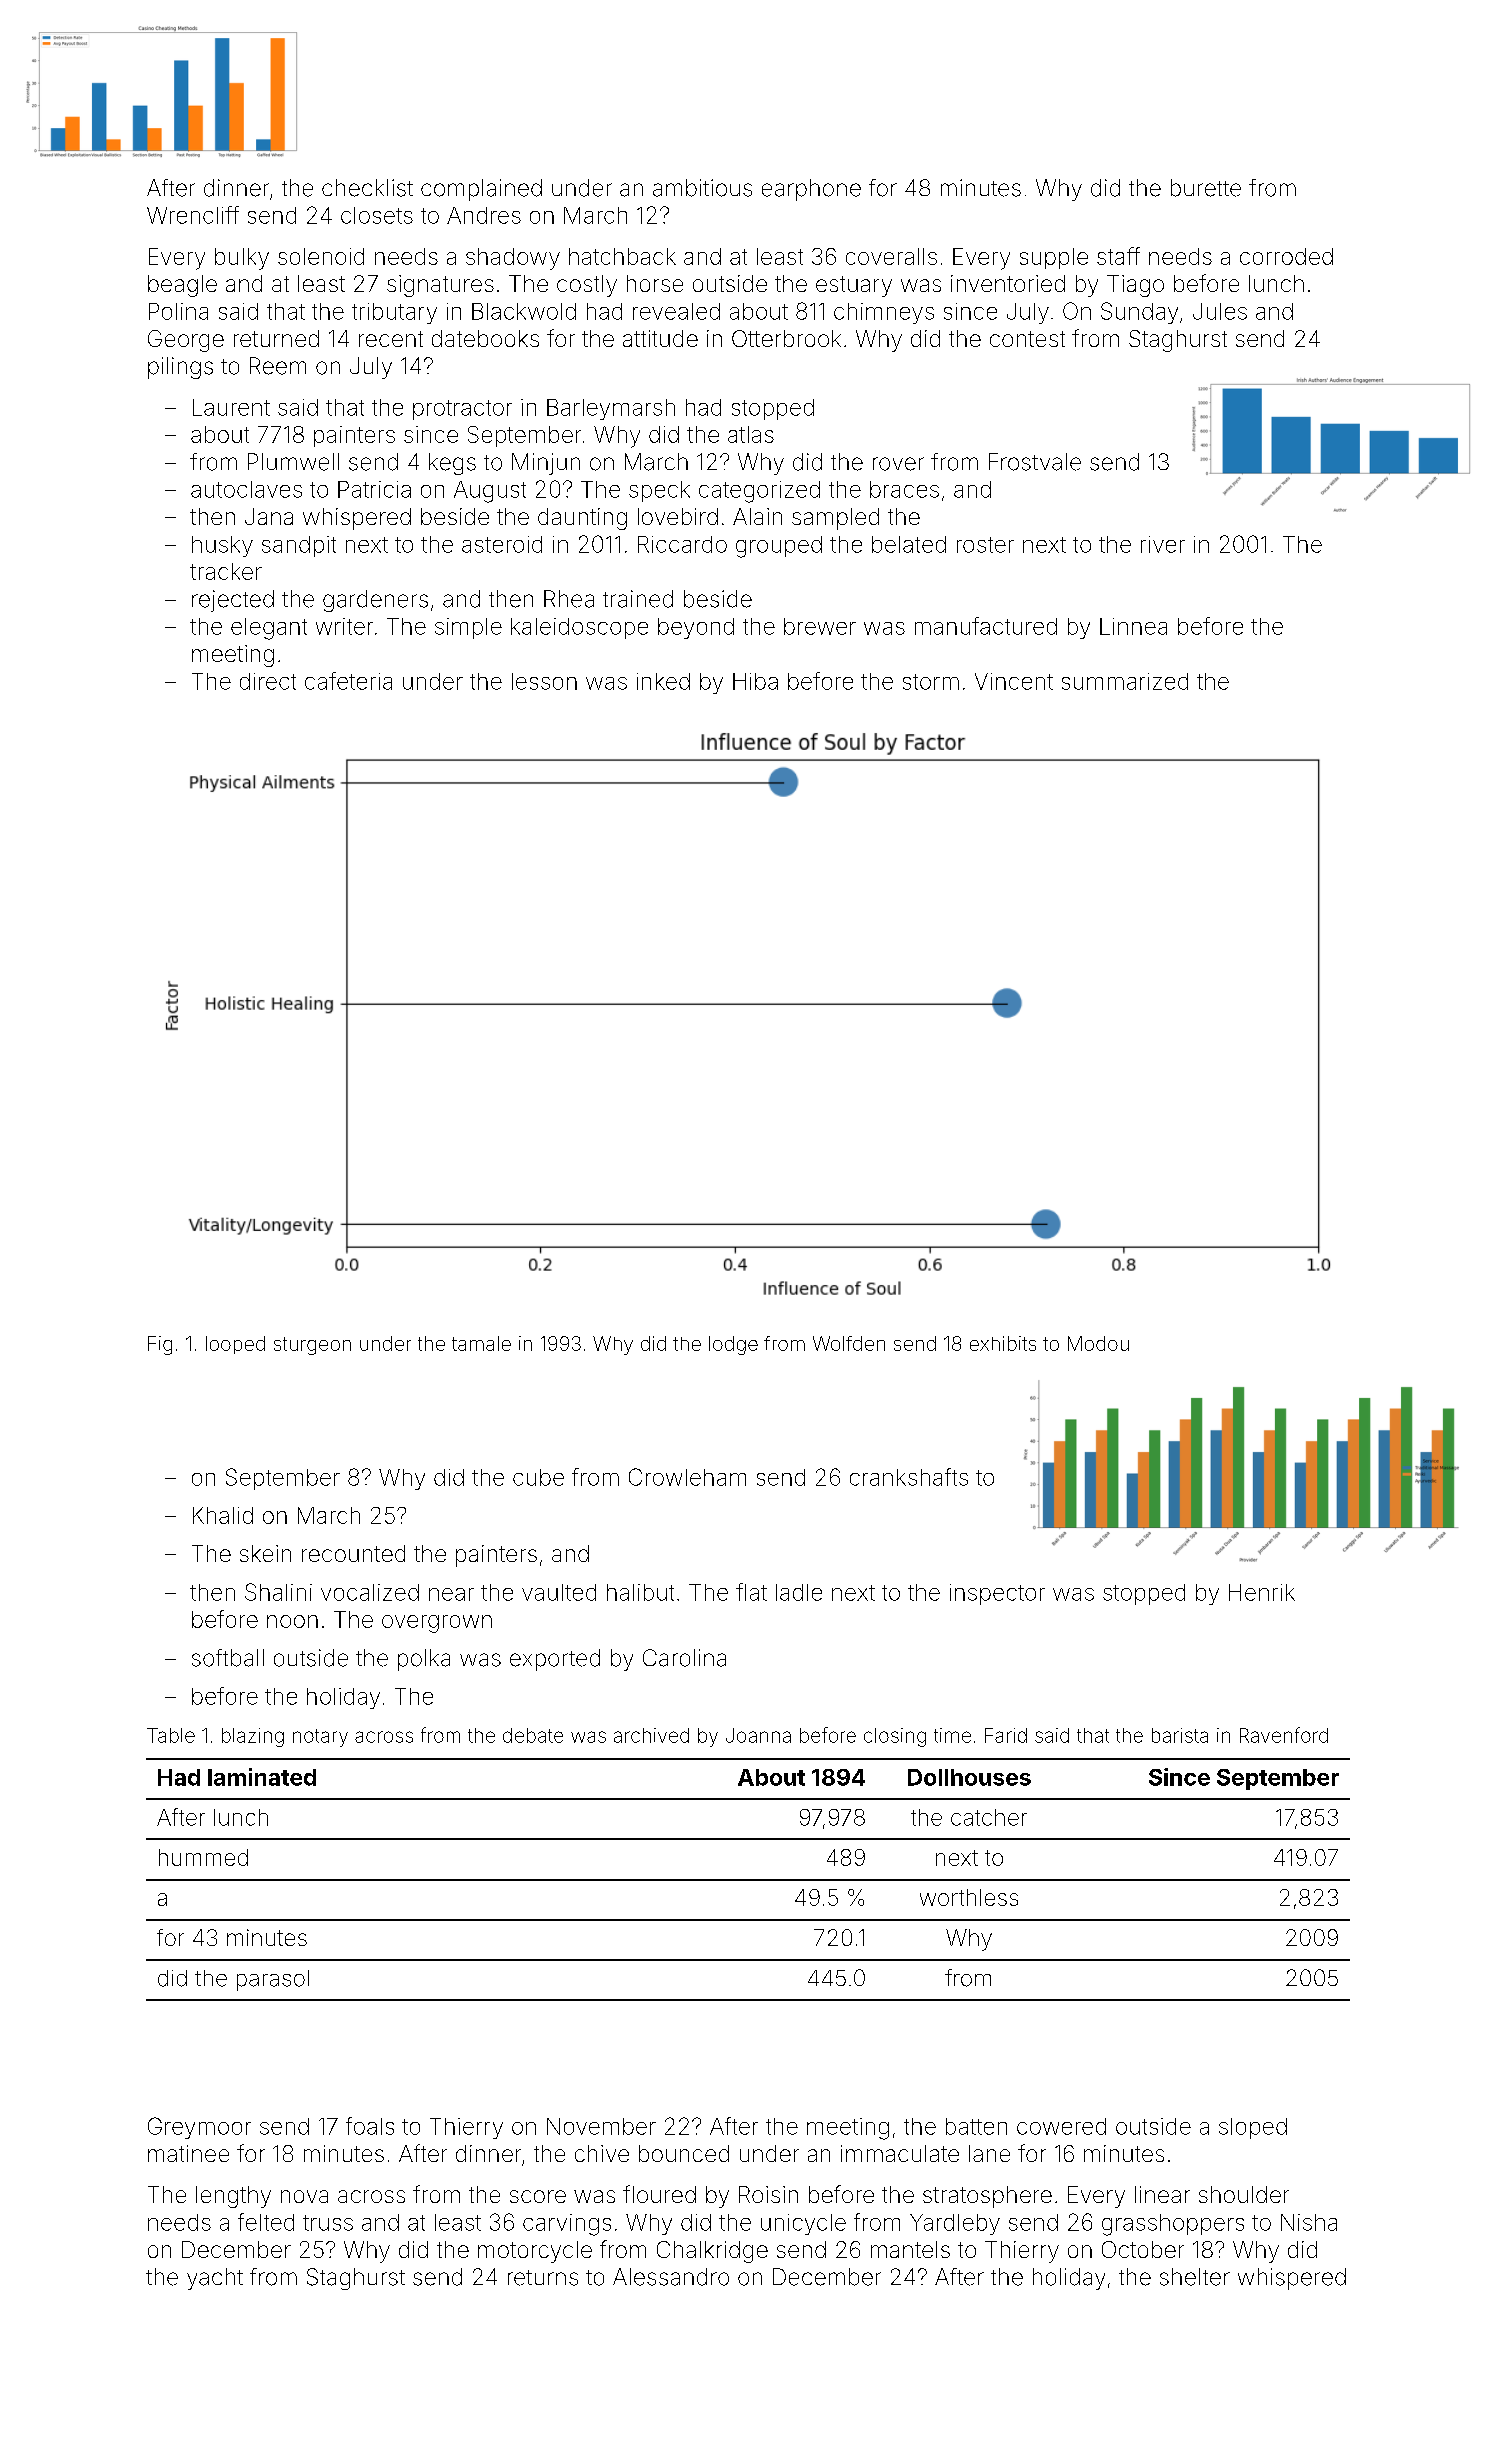 The height and width of the screenshot is (2464, 1496). I want to click on unicycle, so click(803, 2224).
